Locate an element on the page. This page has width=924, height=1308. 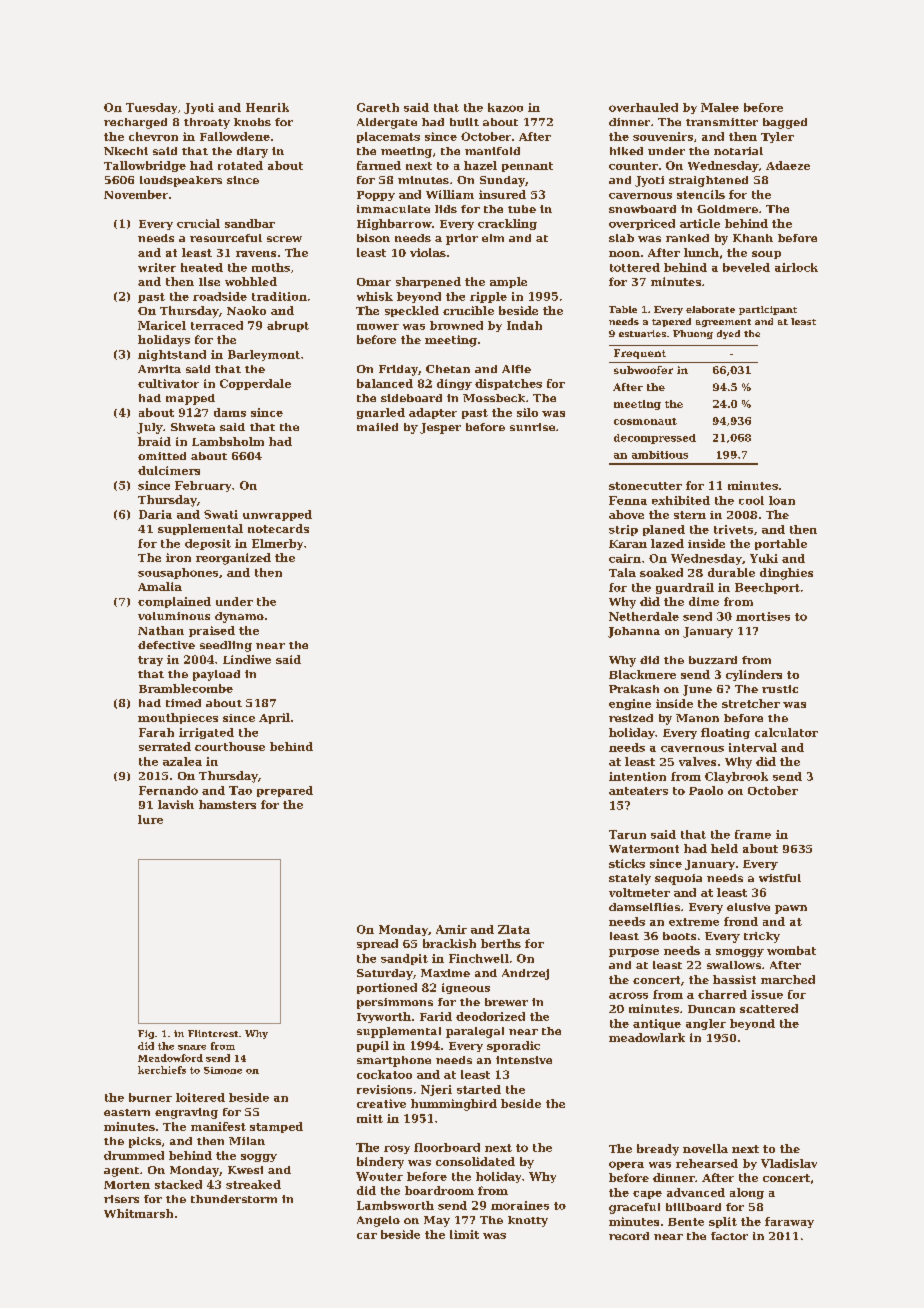
Barleymont is located at coordinates (264, 355).
